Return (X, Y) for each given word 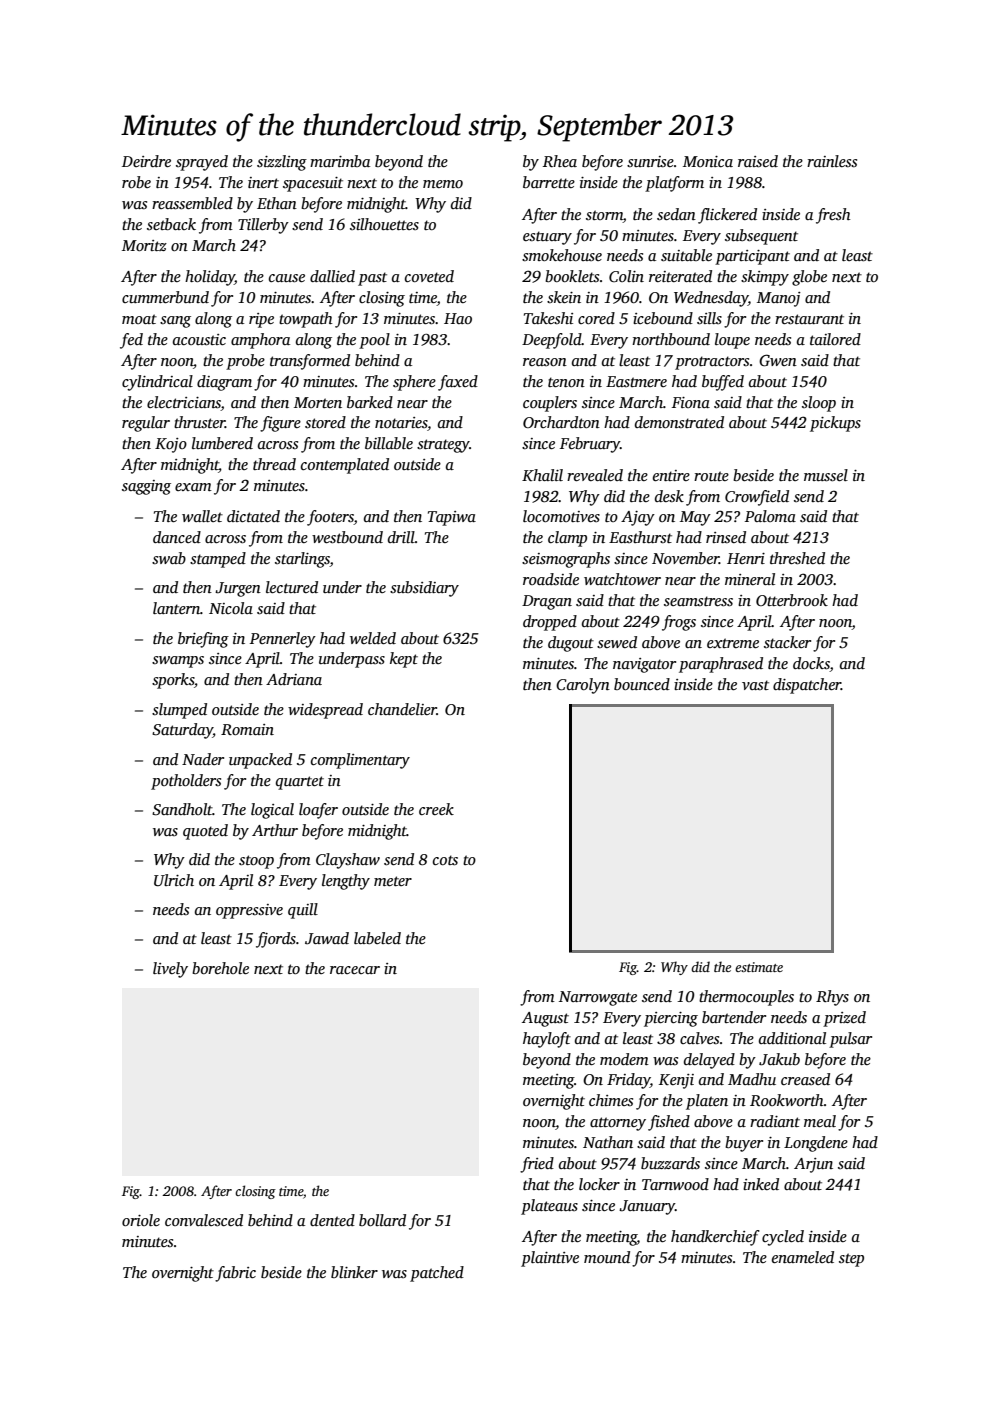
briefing (203, 640)
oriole (141, 1220)
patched (437, 1274)
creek (436, 809)
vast (755, 685)
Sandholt (182, 809)
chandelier (402, 709)
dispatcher (807, 686)
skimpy (765, 278)
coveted (429, 276)
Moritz (144, 245)
